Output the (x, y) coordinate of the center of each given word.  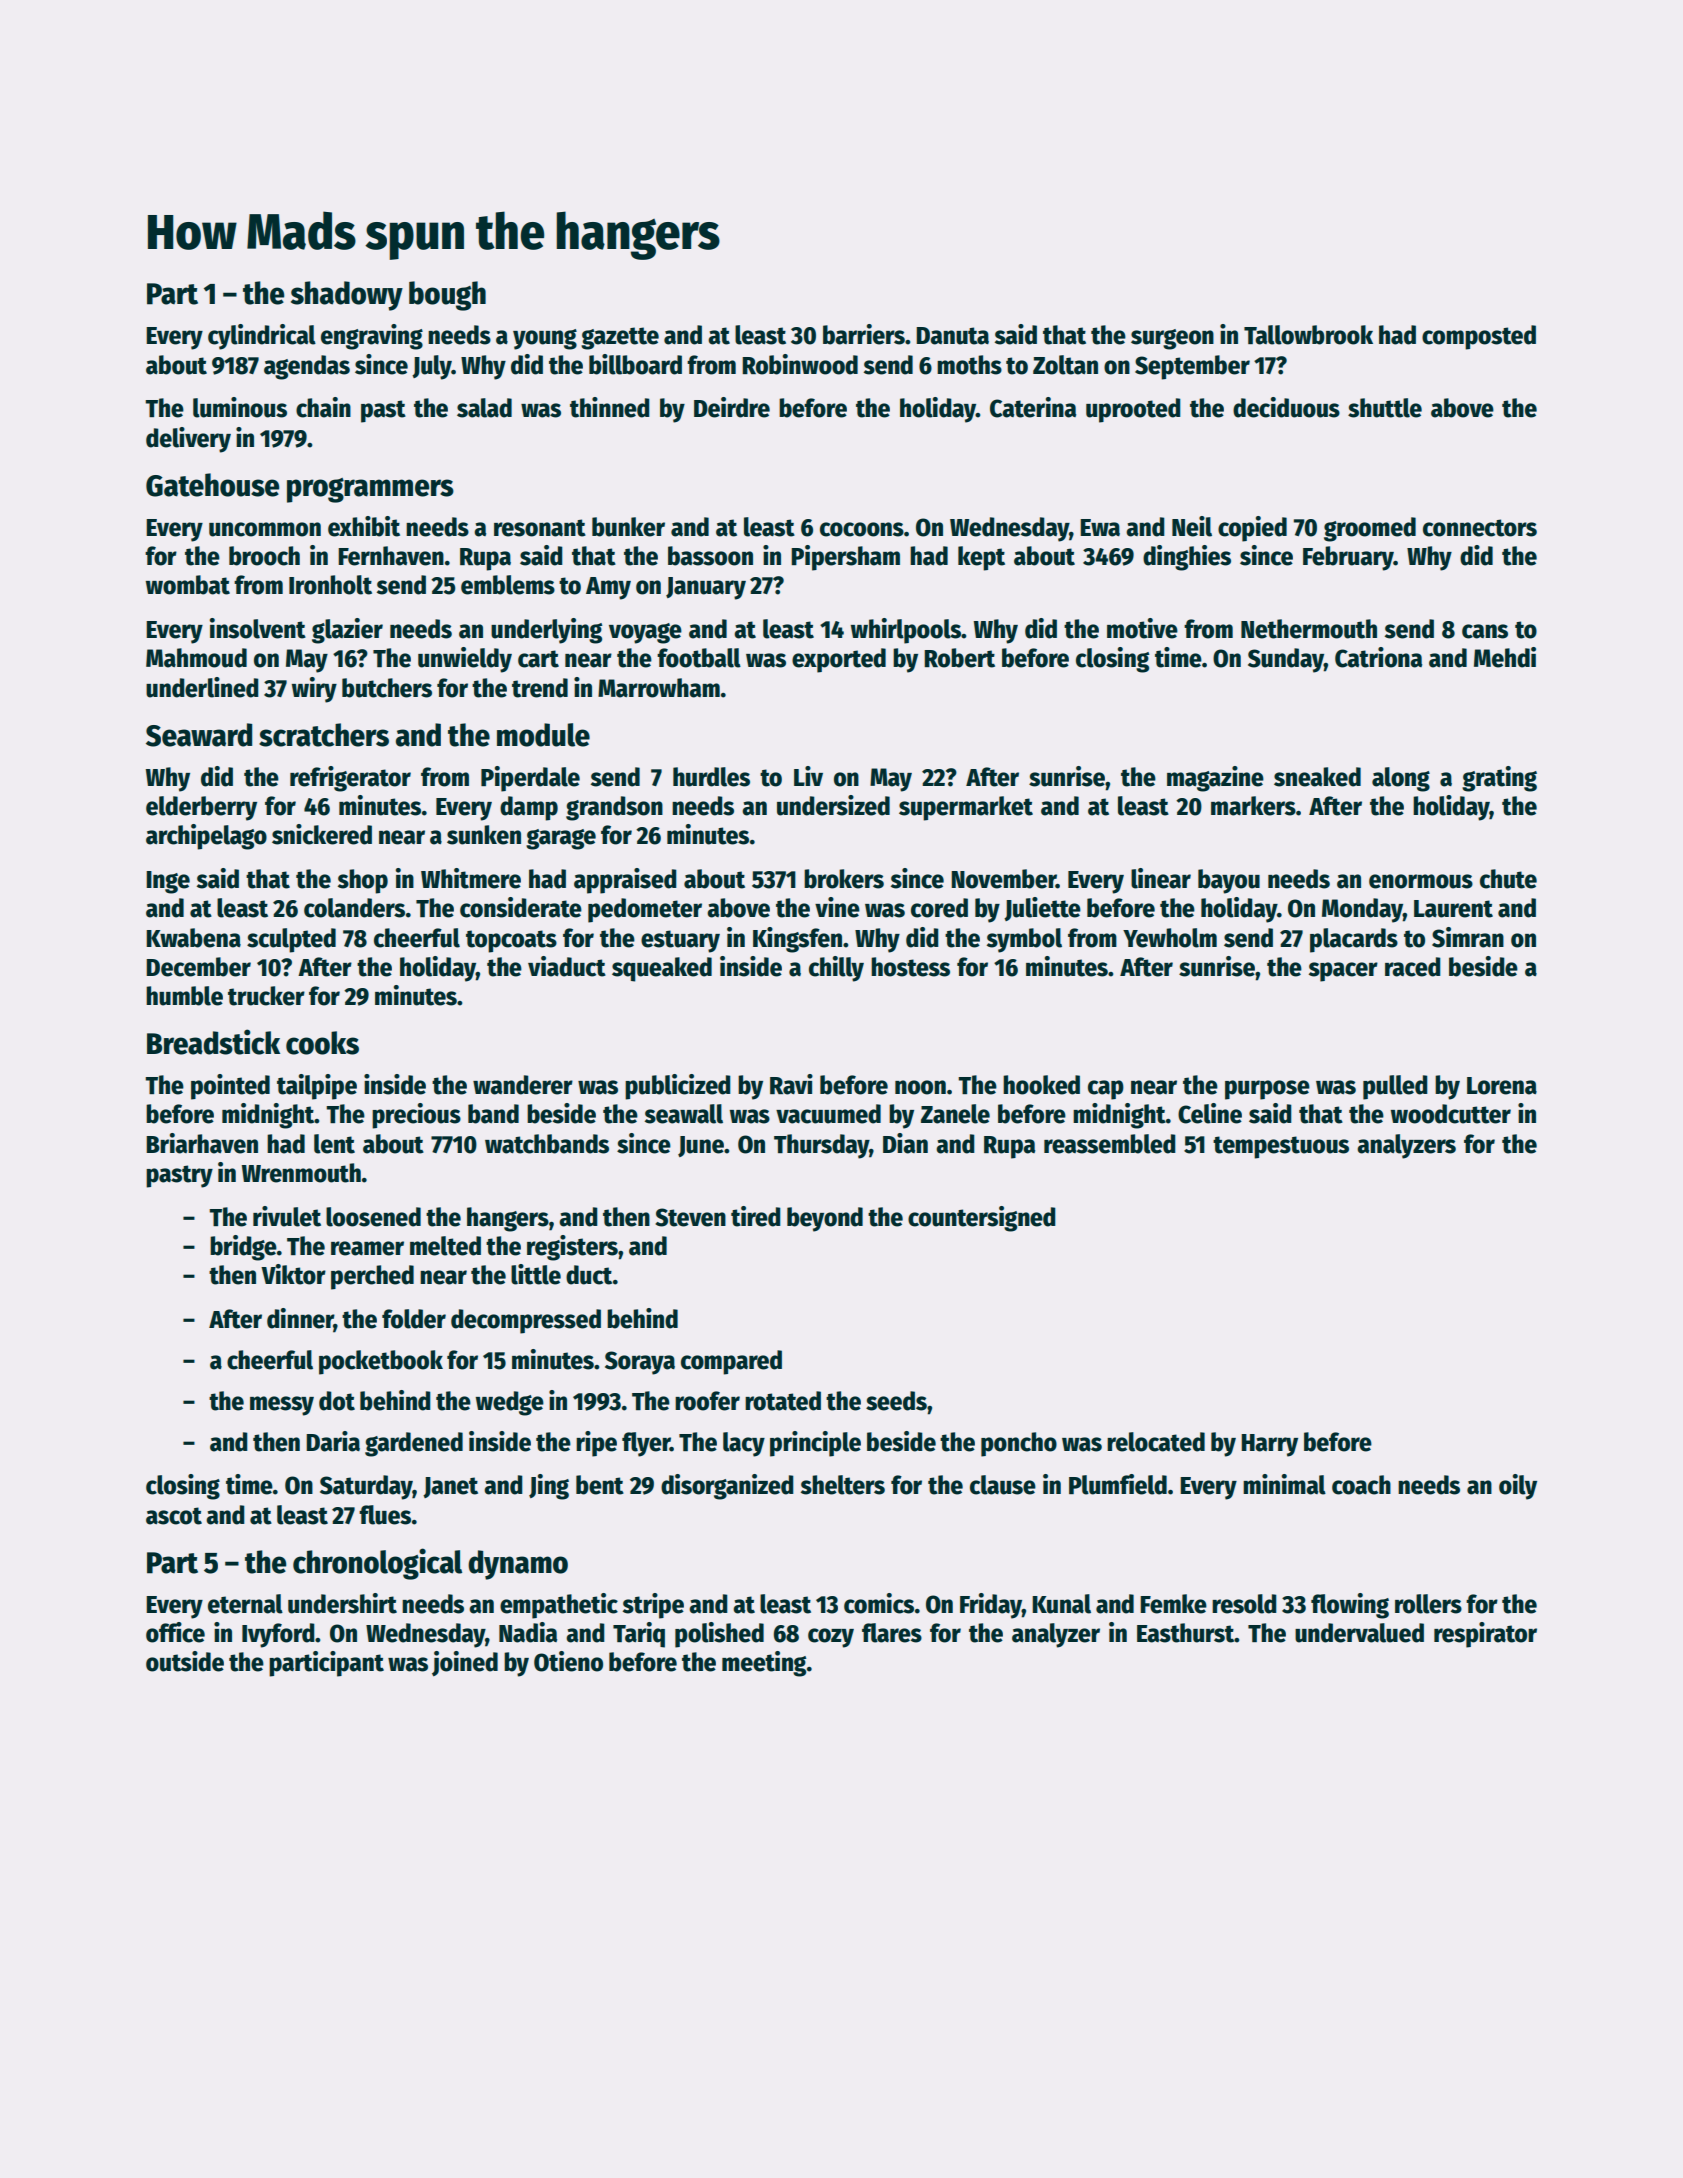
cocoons (862, 529)
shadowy (347, 296)
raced (1413, 967)
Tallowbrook (1308, 335)
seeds (896, 1401)
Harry (1269, 1445)
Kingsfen (797, 940)
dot (337, 1401)
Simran (1468, 937)
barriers (864, 334)
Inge (168, 882)
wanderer (523, 1085)
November (1003, 879)
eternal (245, 1604)
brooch (264, 556)
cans (1485, 631)
